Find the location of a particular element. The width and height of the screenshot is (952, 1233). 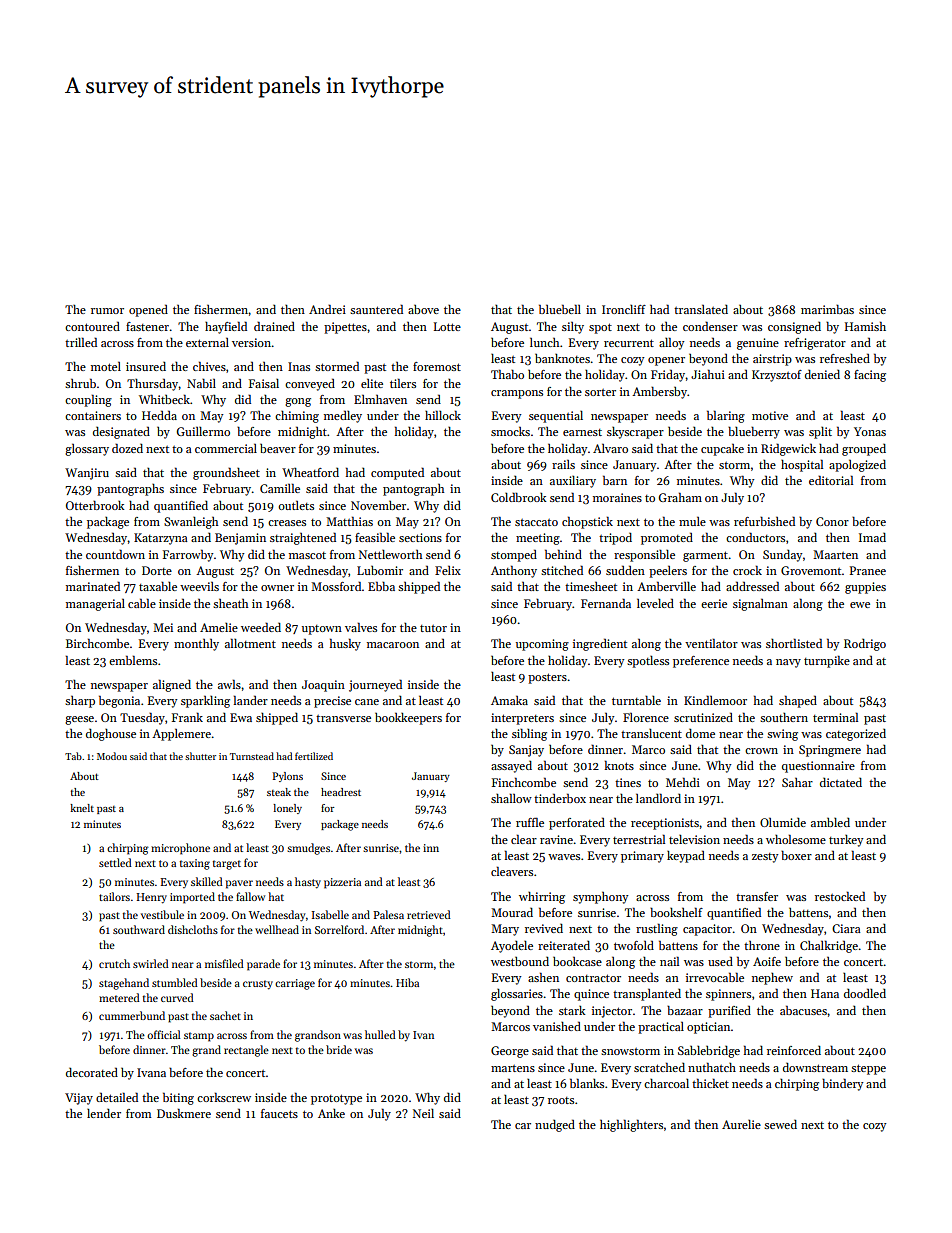

Duskmere is located at coordinates (184, 1113).
